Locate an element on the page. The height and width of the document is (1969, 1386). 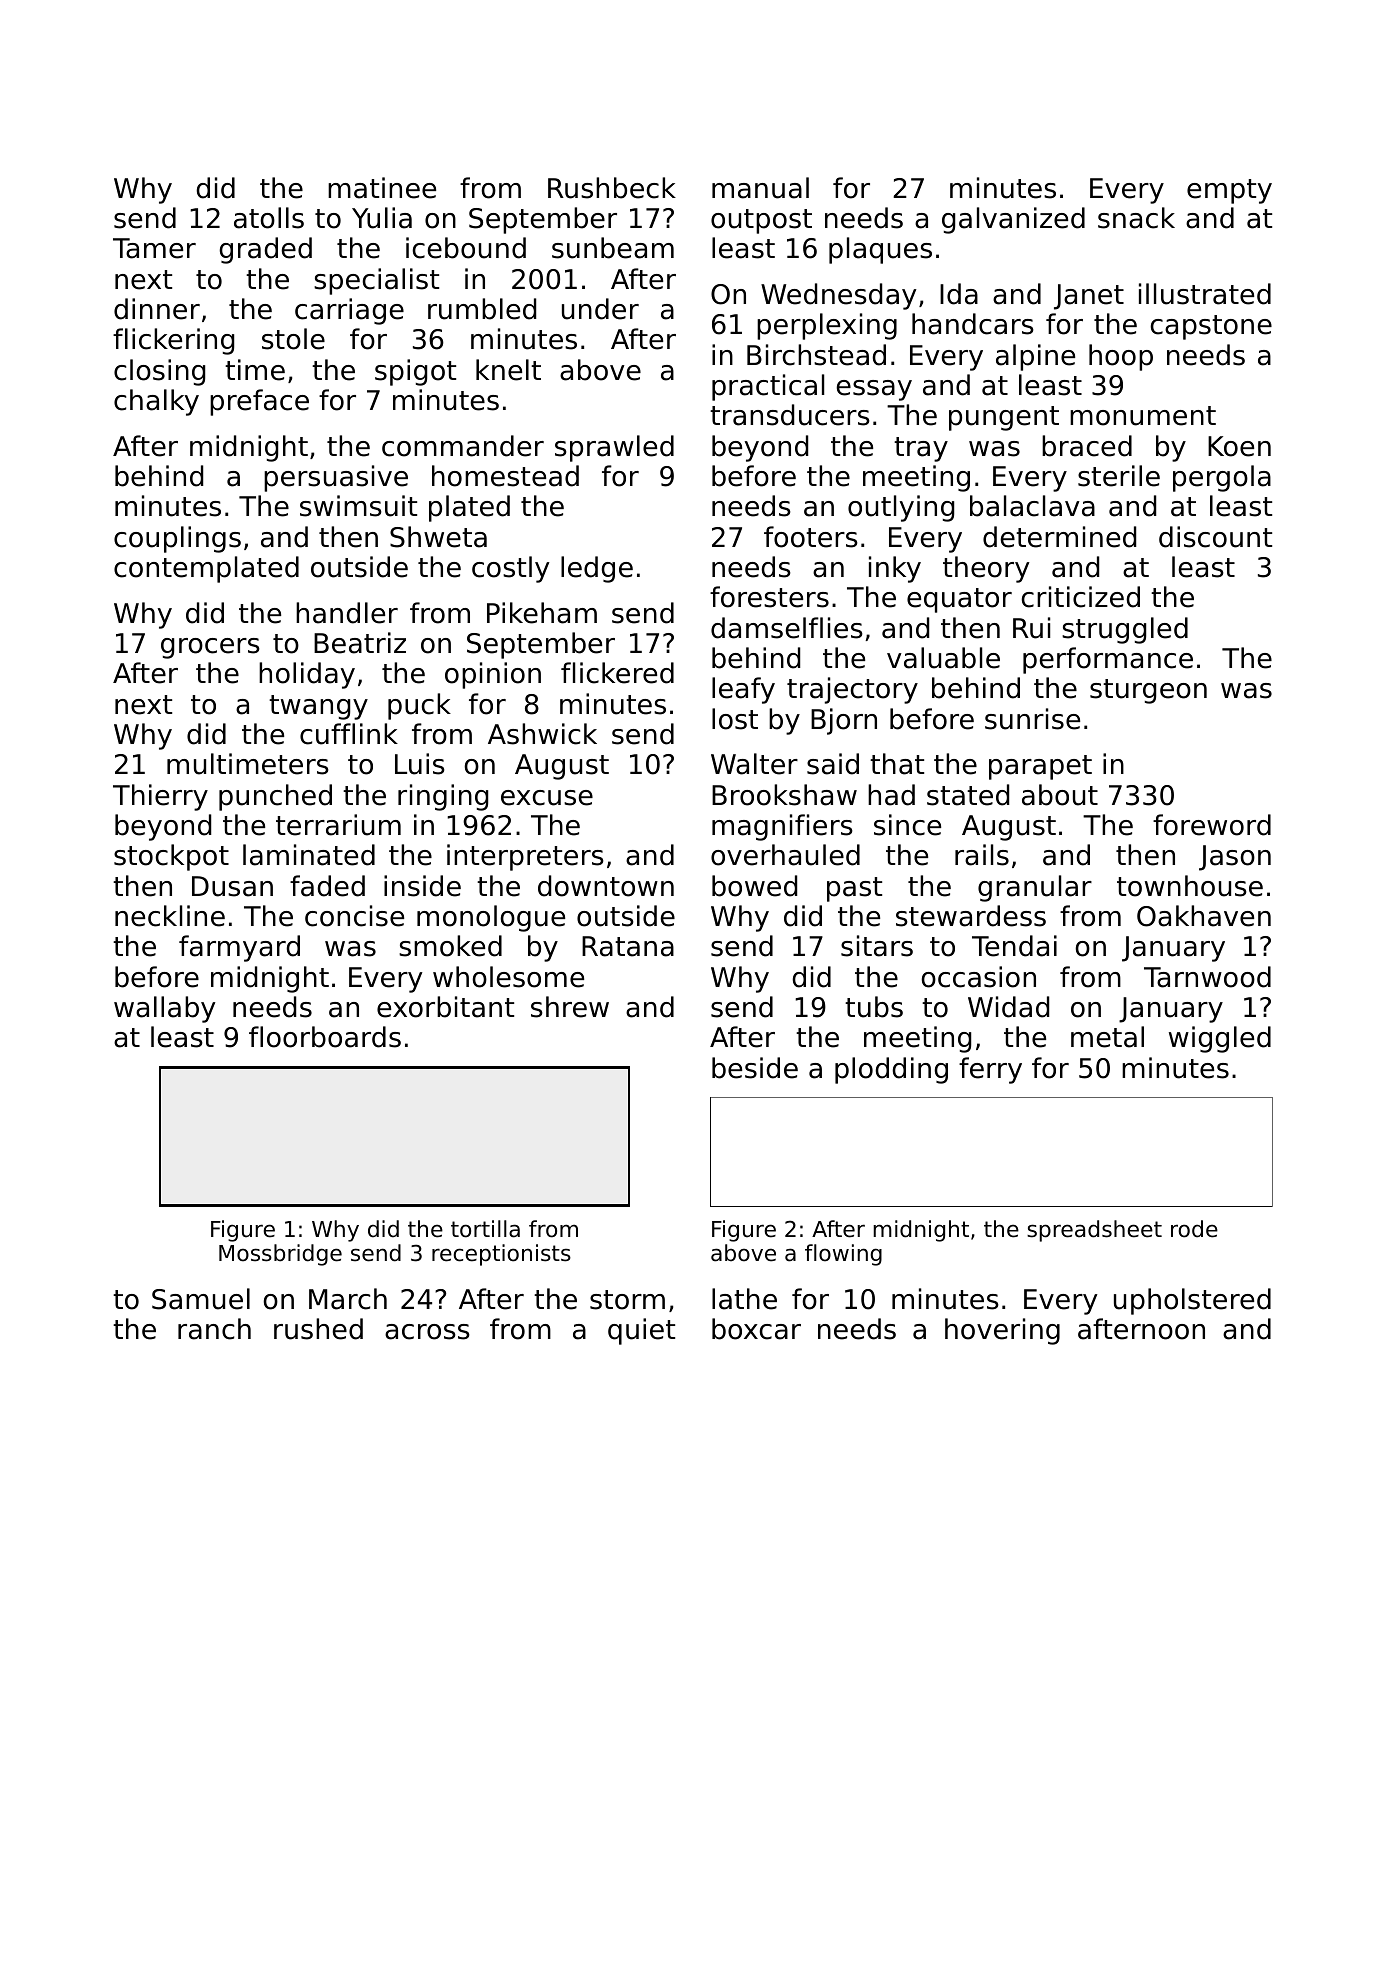
ferry is located at coordinates (990, 1070).
